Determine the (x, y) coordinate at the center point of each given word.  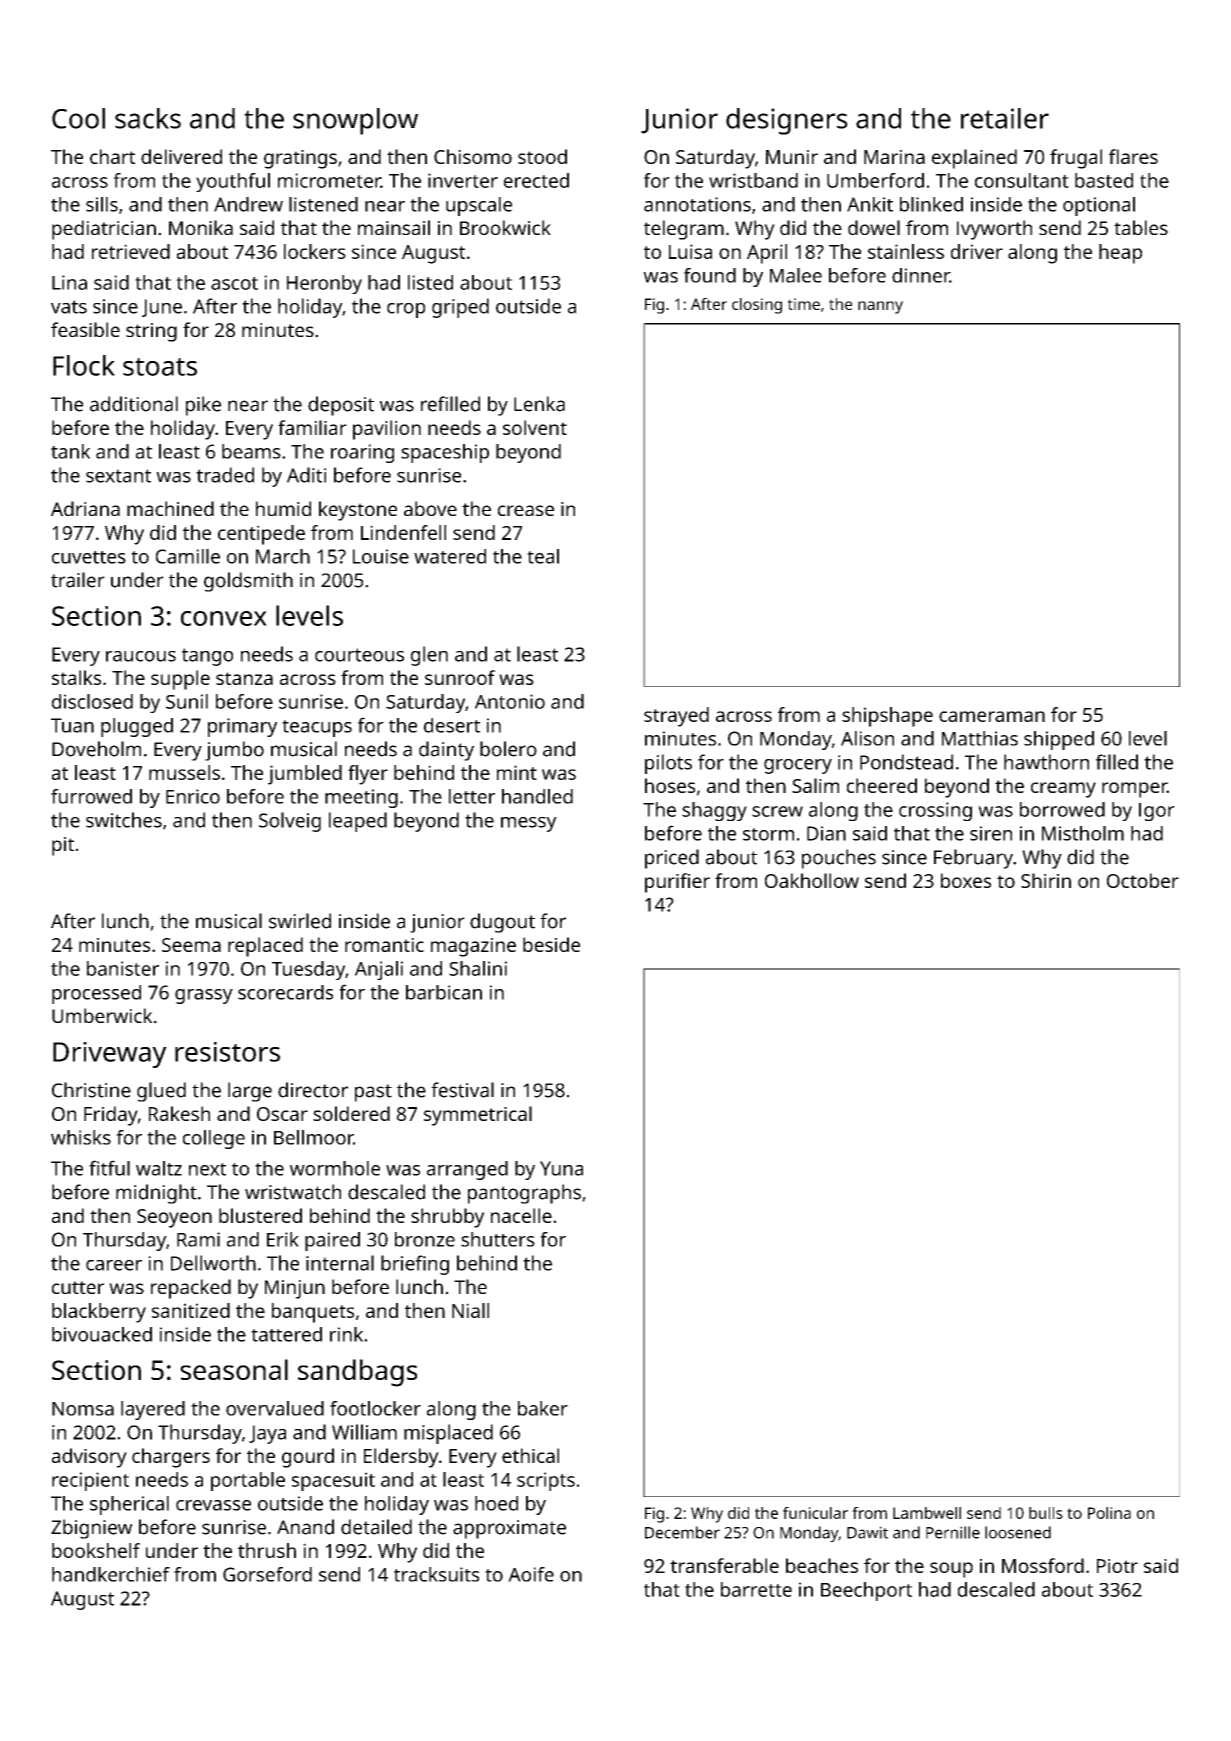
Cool (78, 118)
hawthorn (1046, 762)
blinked (931, 204)
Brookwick (505, 227)
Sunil (187, 701)
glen (429, 656)
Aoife (531, 1574)
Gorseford (267, 1574)
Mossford (1043, 1565)
